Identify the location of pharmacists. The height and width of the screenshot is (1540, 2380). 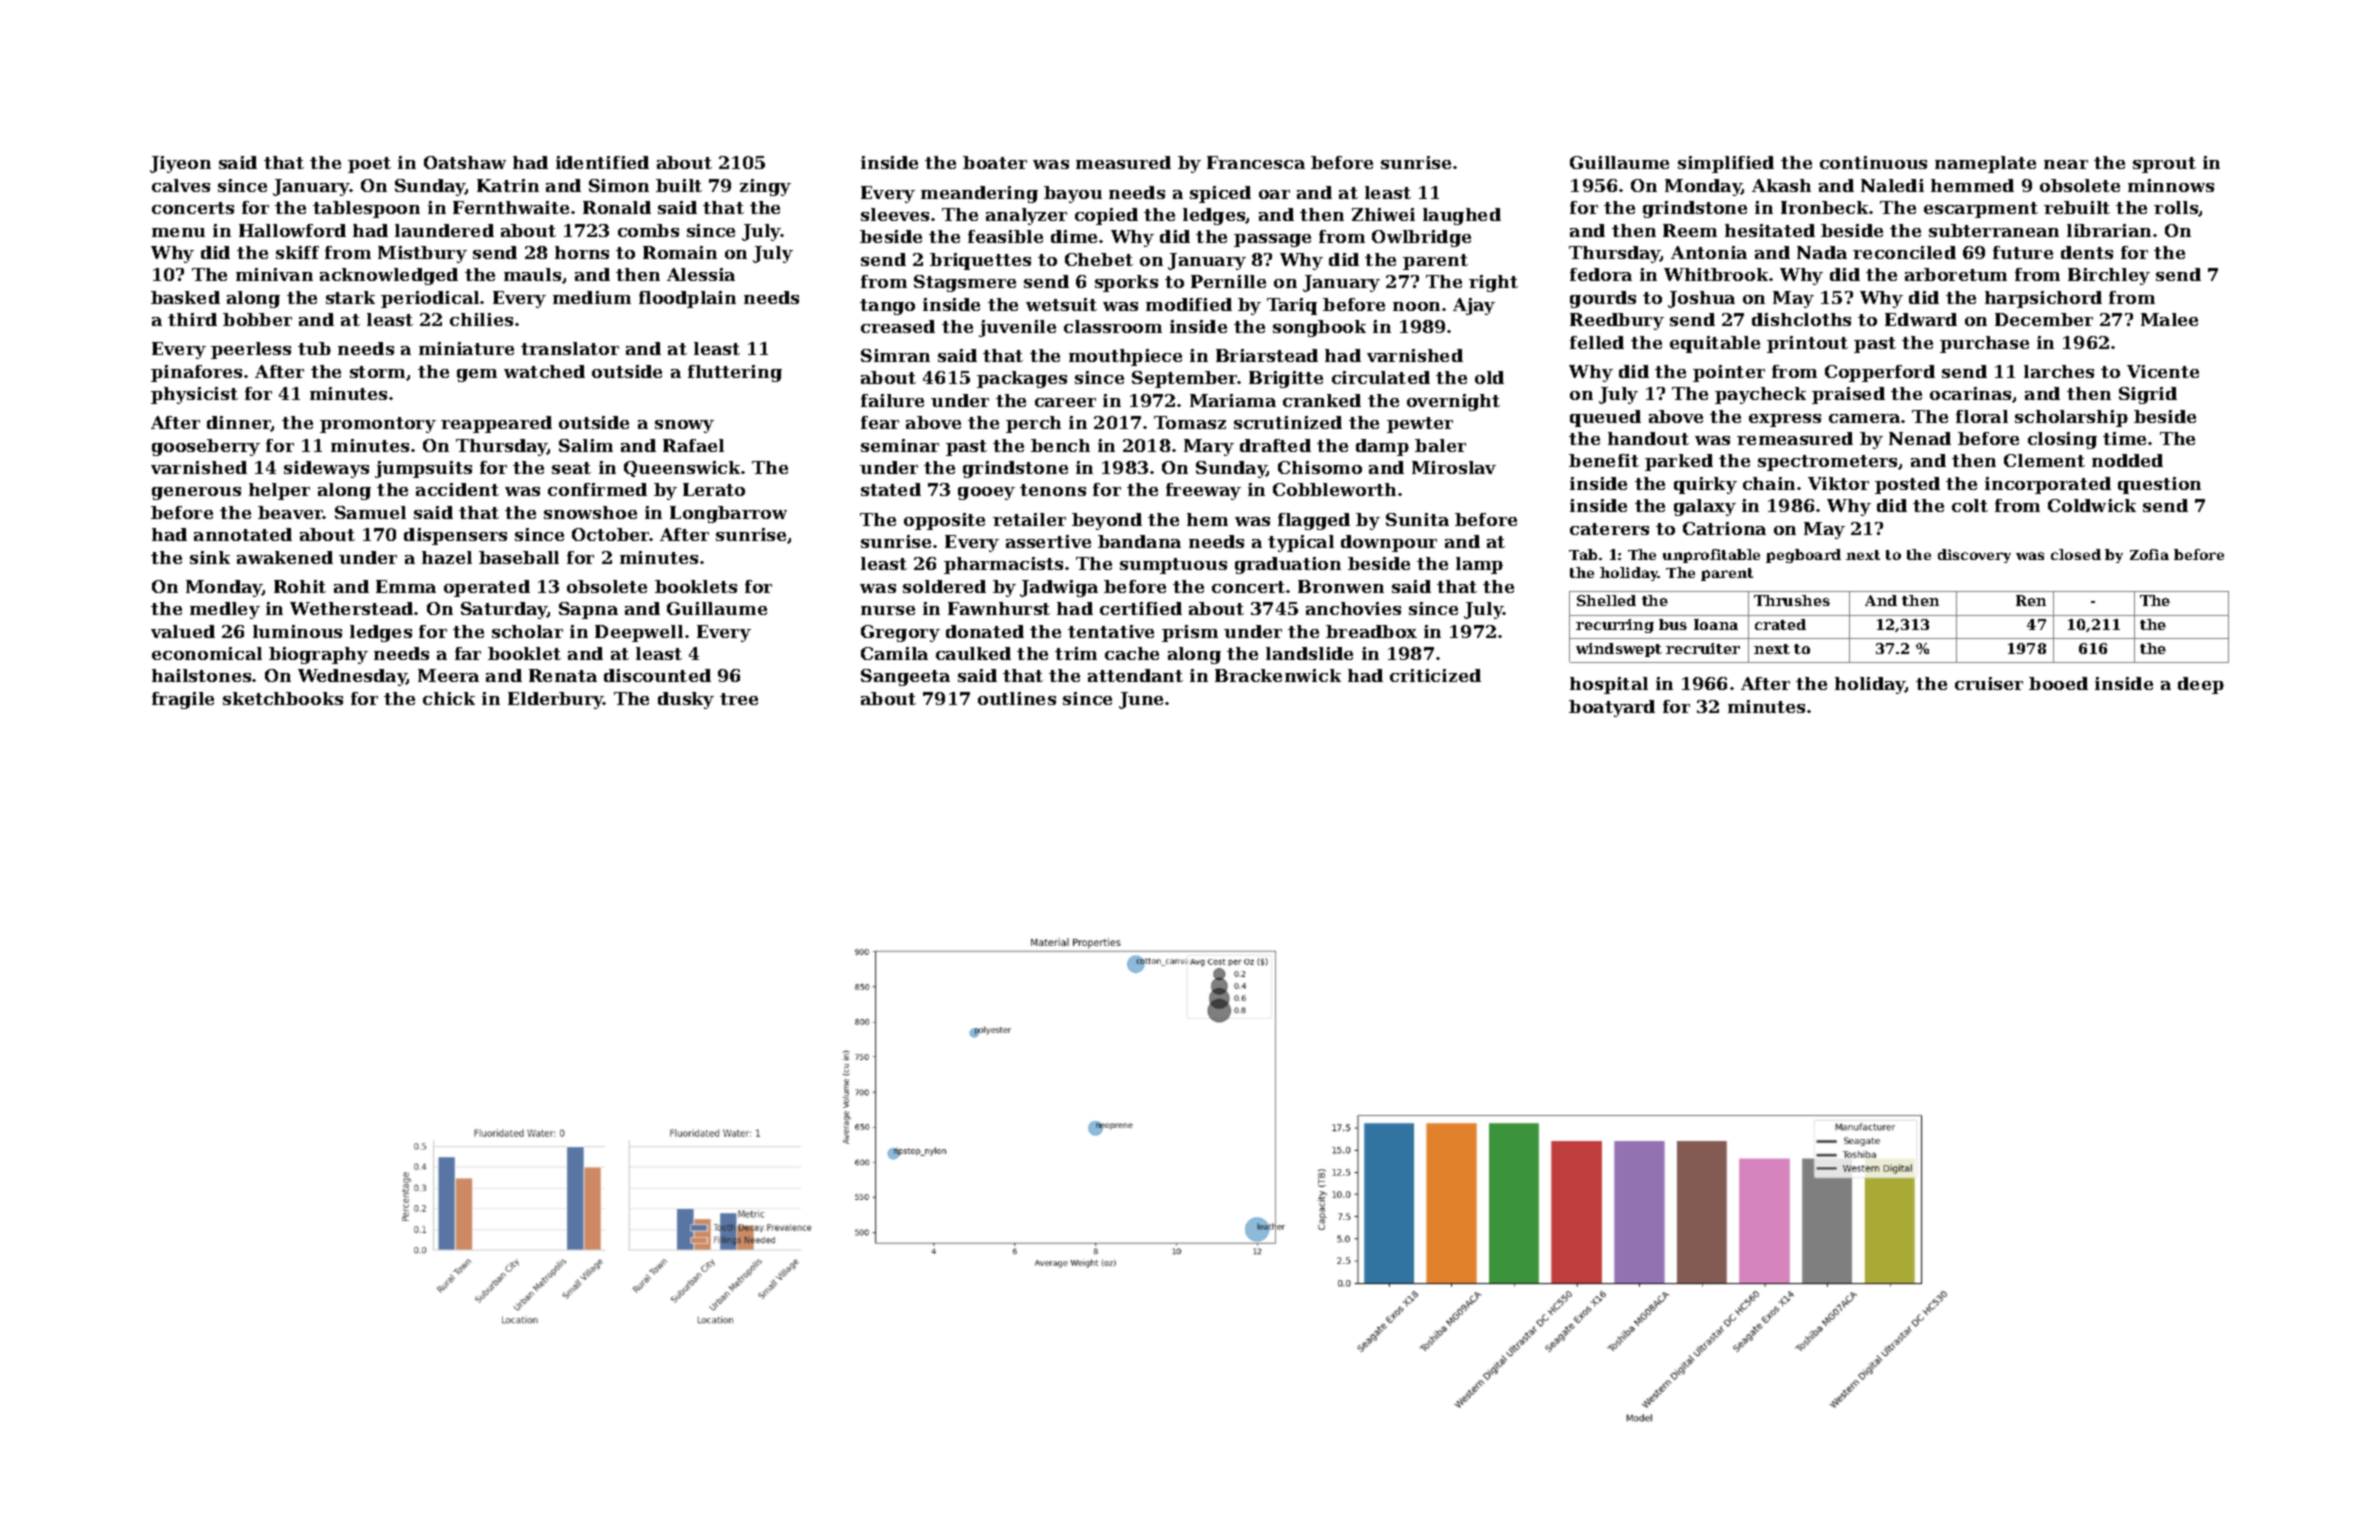
(1003, 565).
